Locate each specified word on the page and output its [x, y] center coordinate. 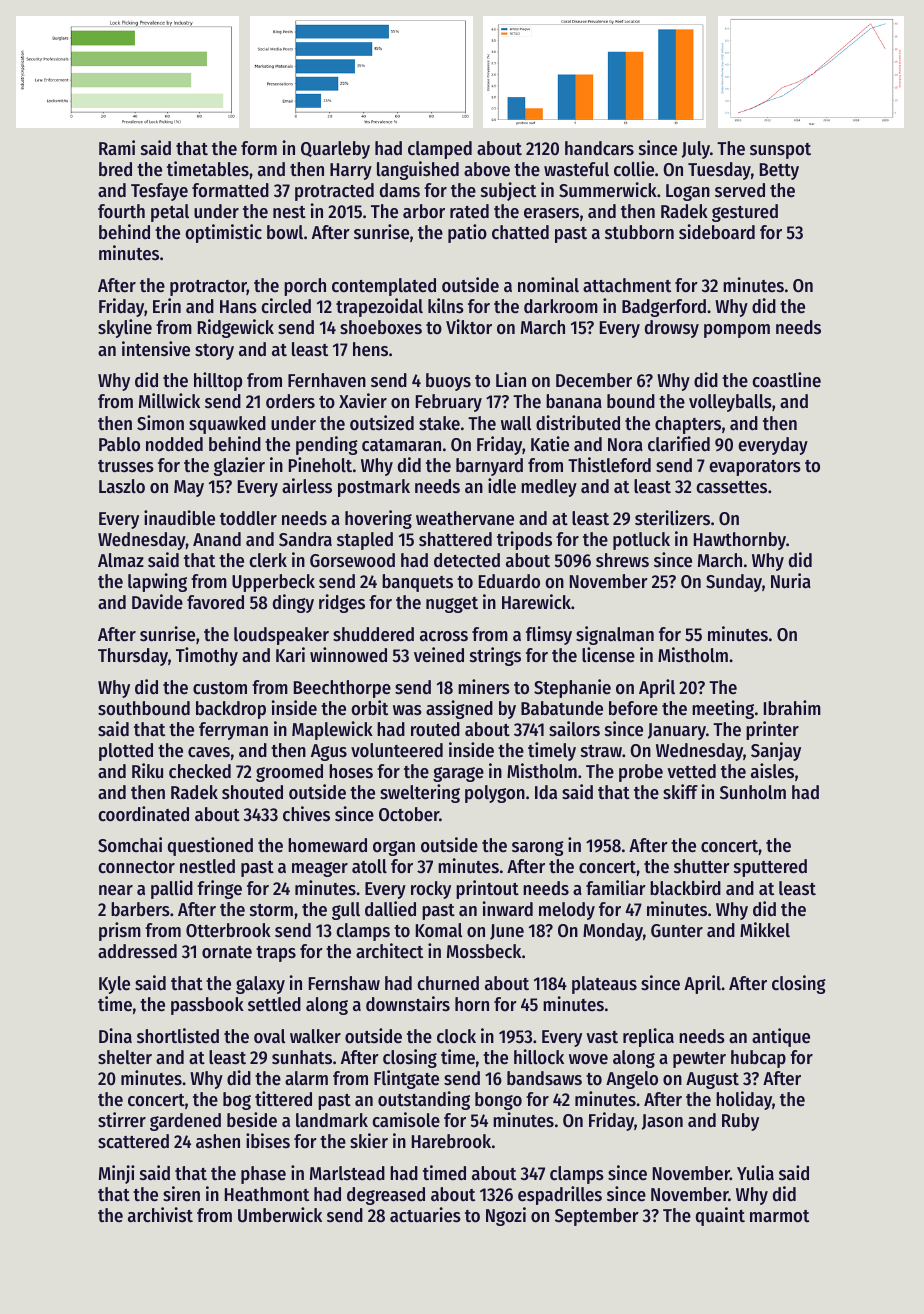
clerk [268, 560]
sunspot [780, 151]
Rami [117, 148]
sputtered [770, 868]
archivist [160, 1215]
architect [389, 951]
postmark [374, 488]
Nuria [791, 581]
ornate [227, 952]
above [487, 169]
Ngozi [506, 1216]
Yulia [755, 1172]
